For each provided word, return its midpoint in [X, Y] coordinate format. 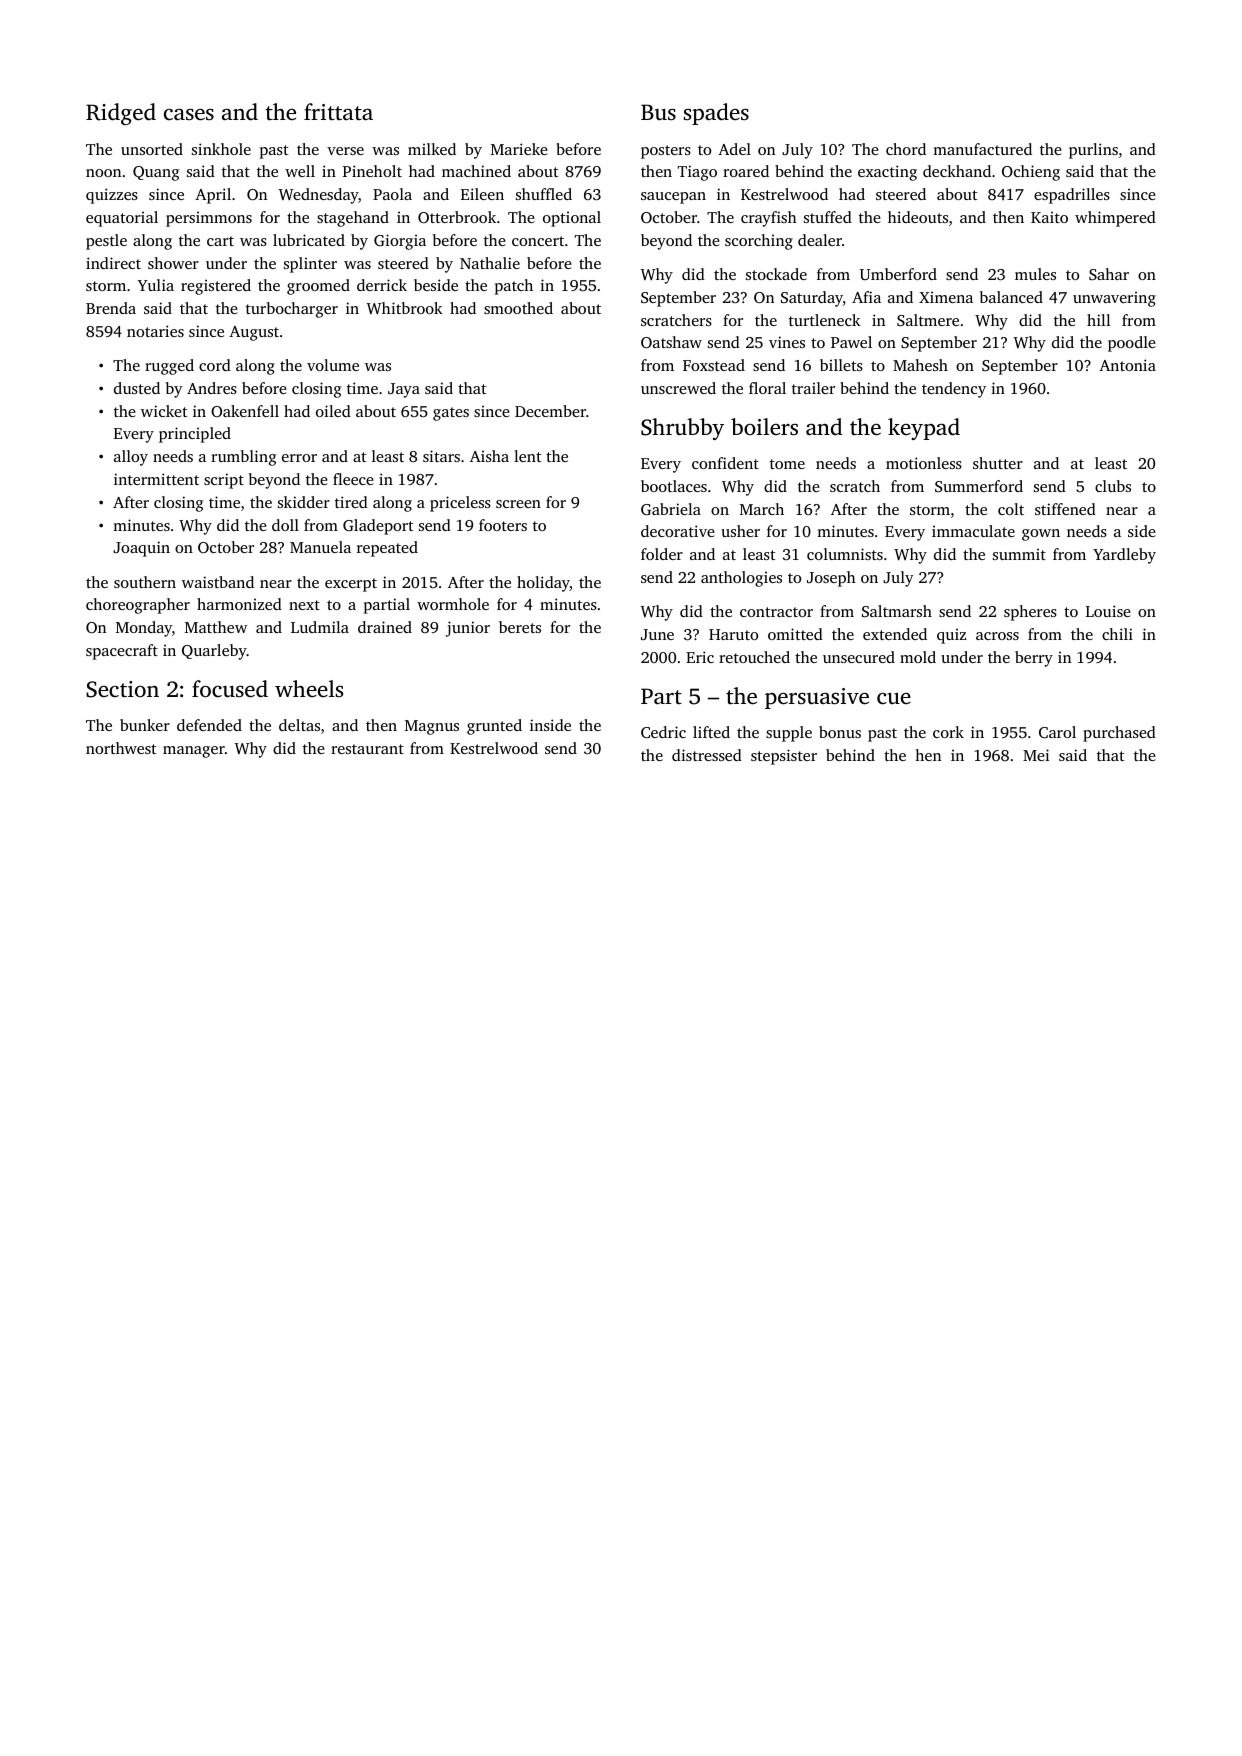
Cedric [663, 732]
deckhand [957, 171]
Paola [392, 194]
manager [194, 752]
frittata [338, 111]
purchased [1119, 734]
